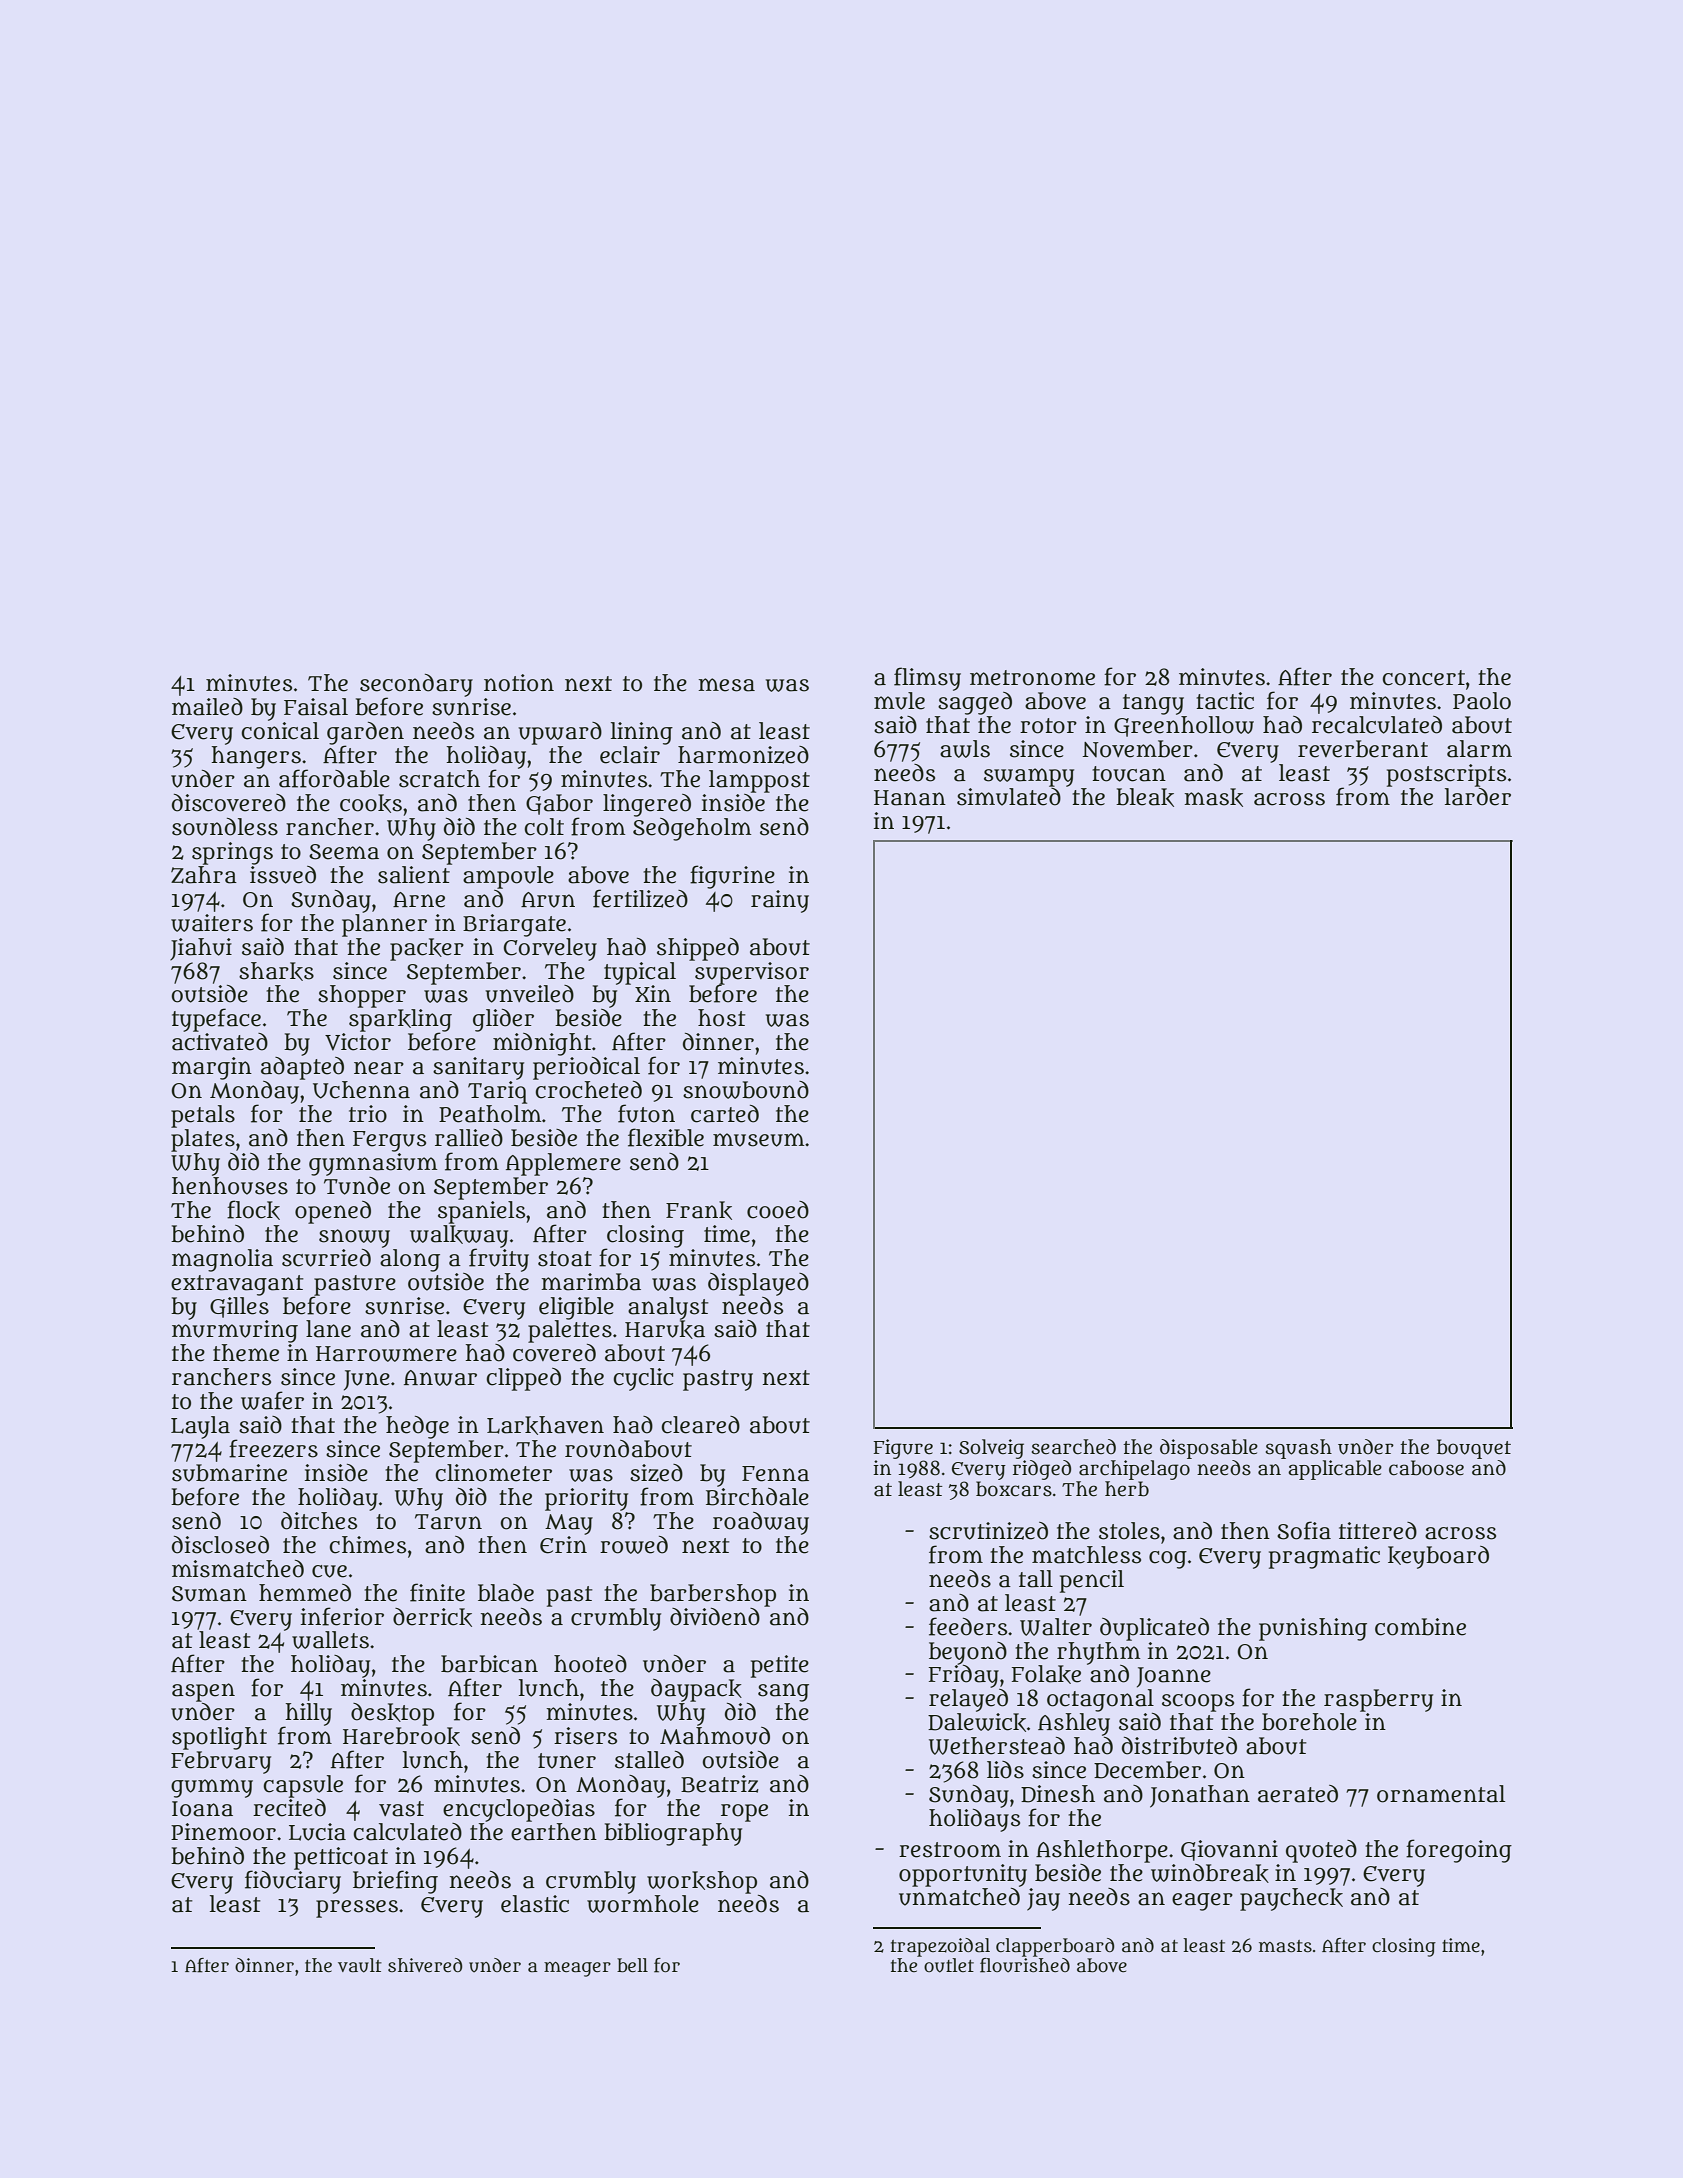 The width and height of the screenshot is (1683, 2178). Describe the element at coordinates (508, 877) in the screenshot. I see `ampoule` at that location.
